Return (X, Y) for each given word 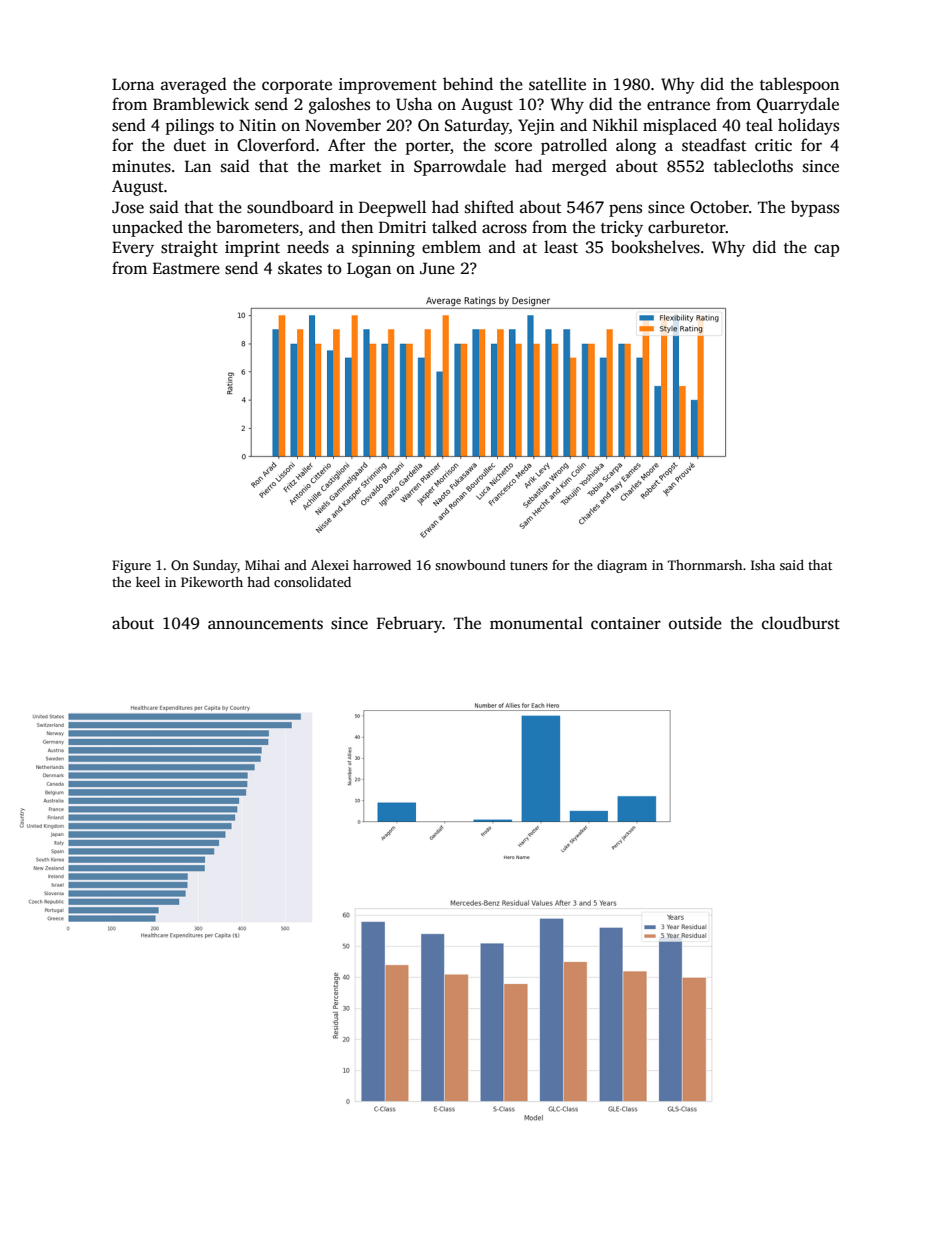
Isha (763, 565)
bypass (815, 208)
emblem (451, 247)
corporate (297, 87)
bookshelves (655, 247)
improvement (388, 86)
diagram (622, 566)
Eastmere (186, 268)
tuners (529, 566)
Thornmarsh (705, 565)
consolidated (312, 581)
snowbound (470, 565)
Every (133, 249)
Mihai (262, 565)
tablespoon (799, 85)
